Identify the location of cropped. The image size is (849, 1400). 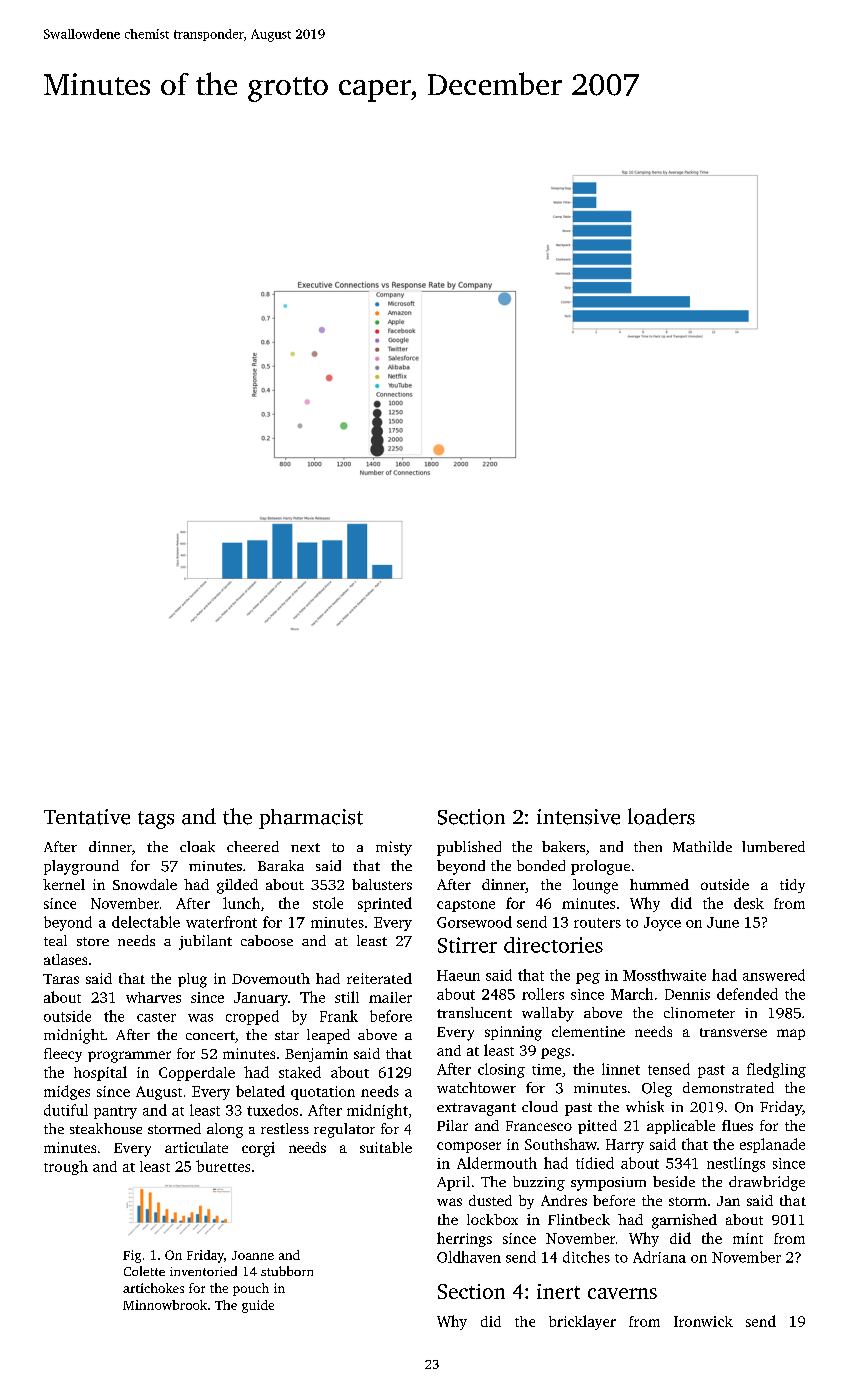
(252, 1017).
